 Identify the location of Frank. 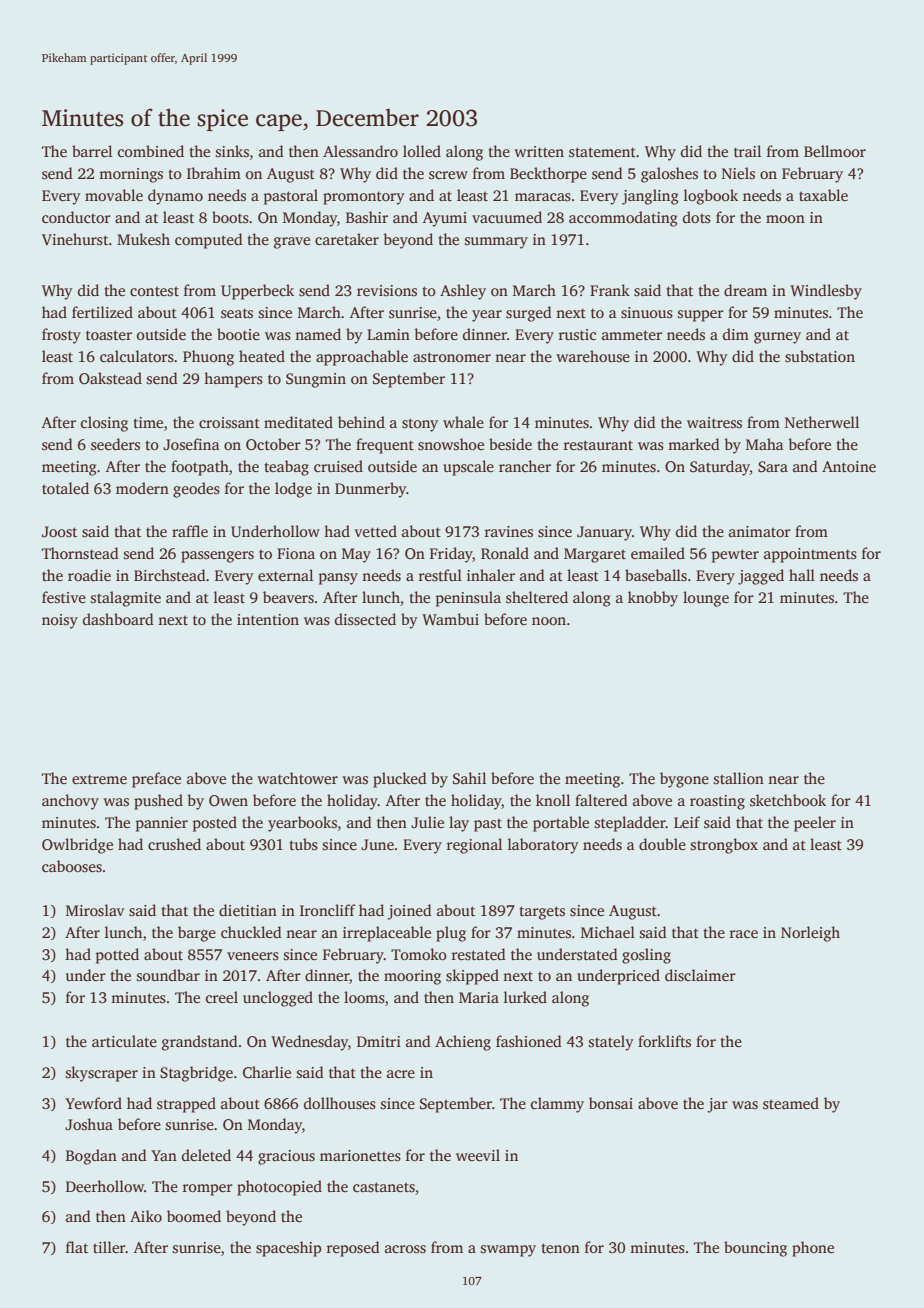
(610, 290).
